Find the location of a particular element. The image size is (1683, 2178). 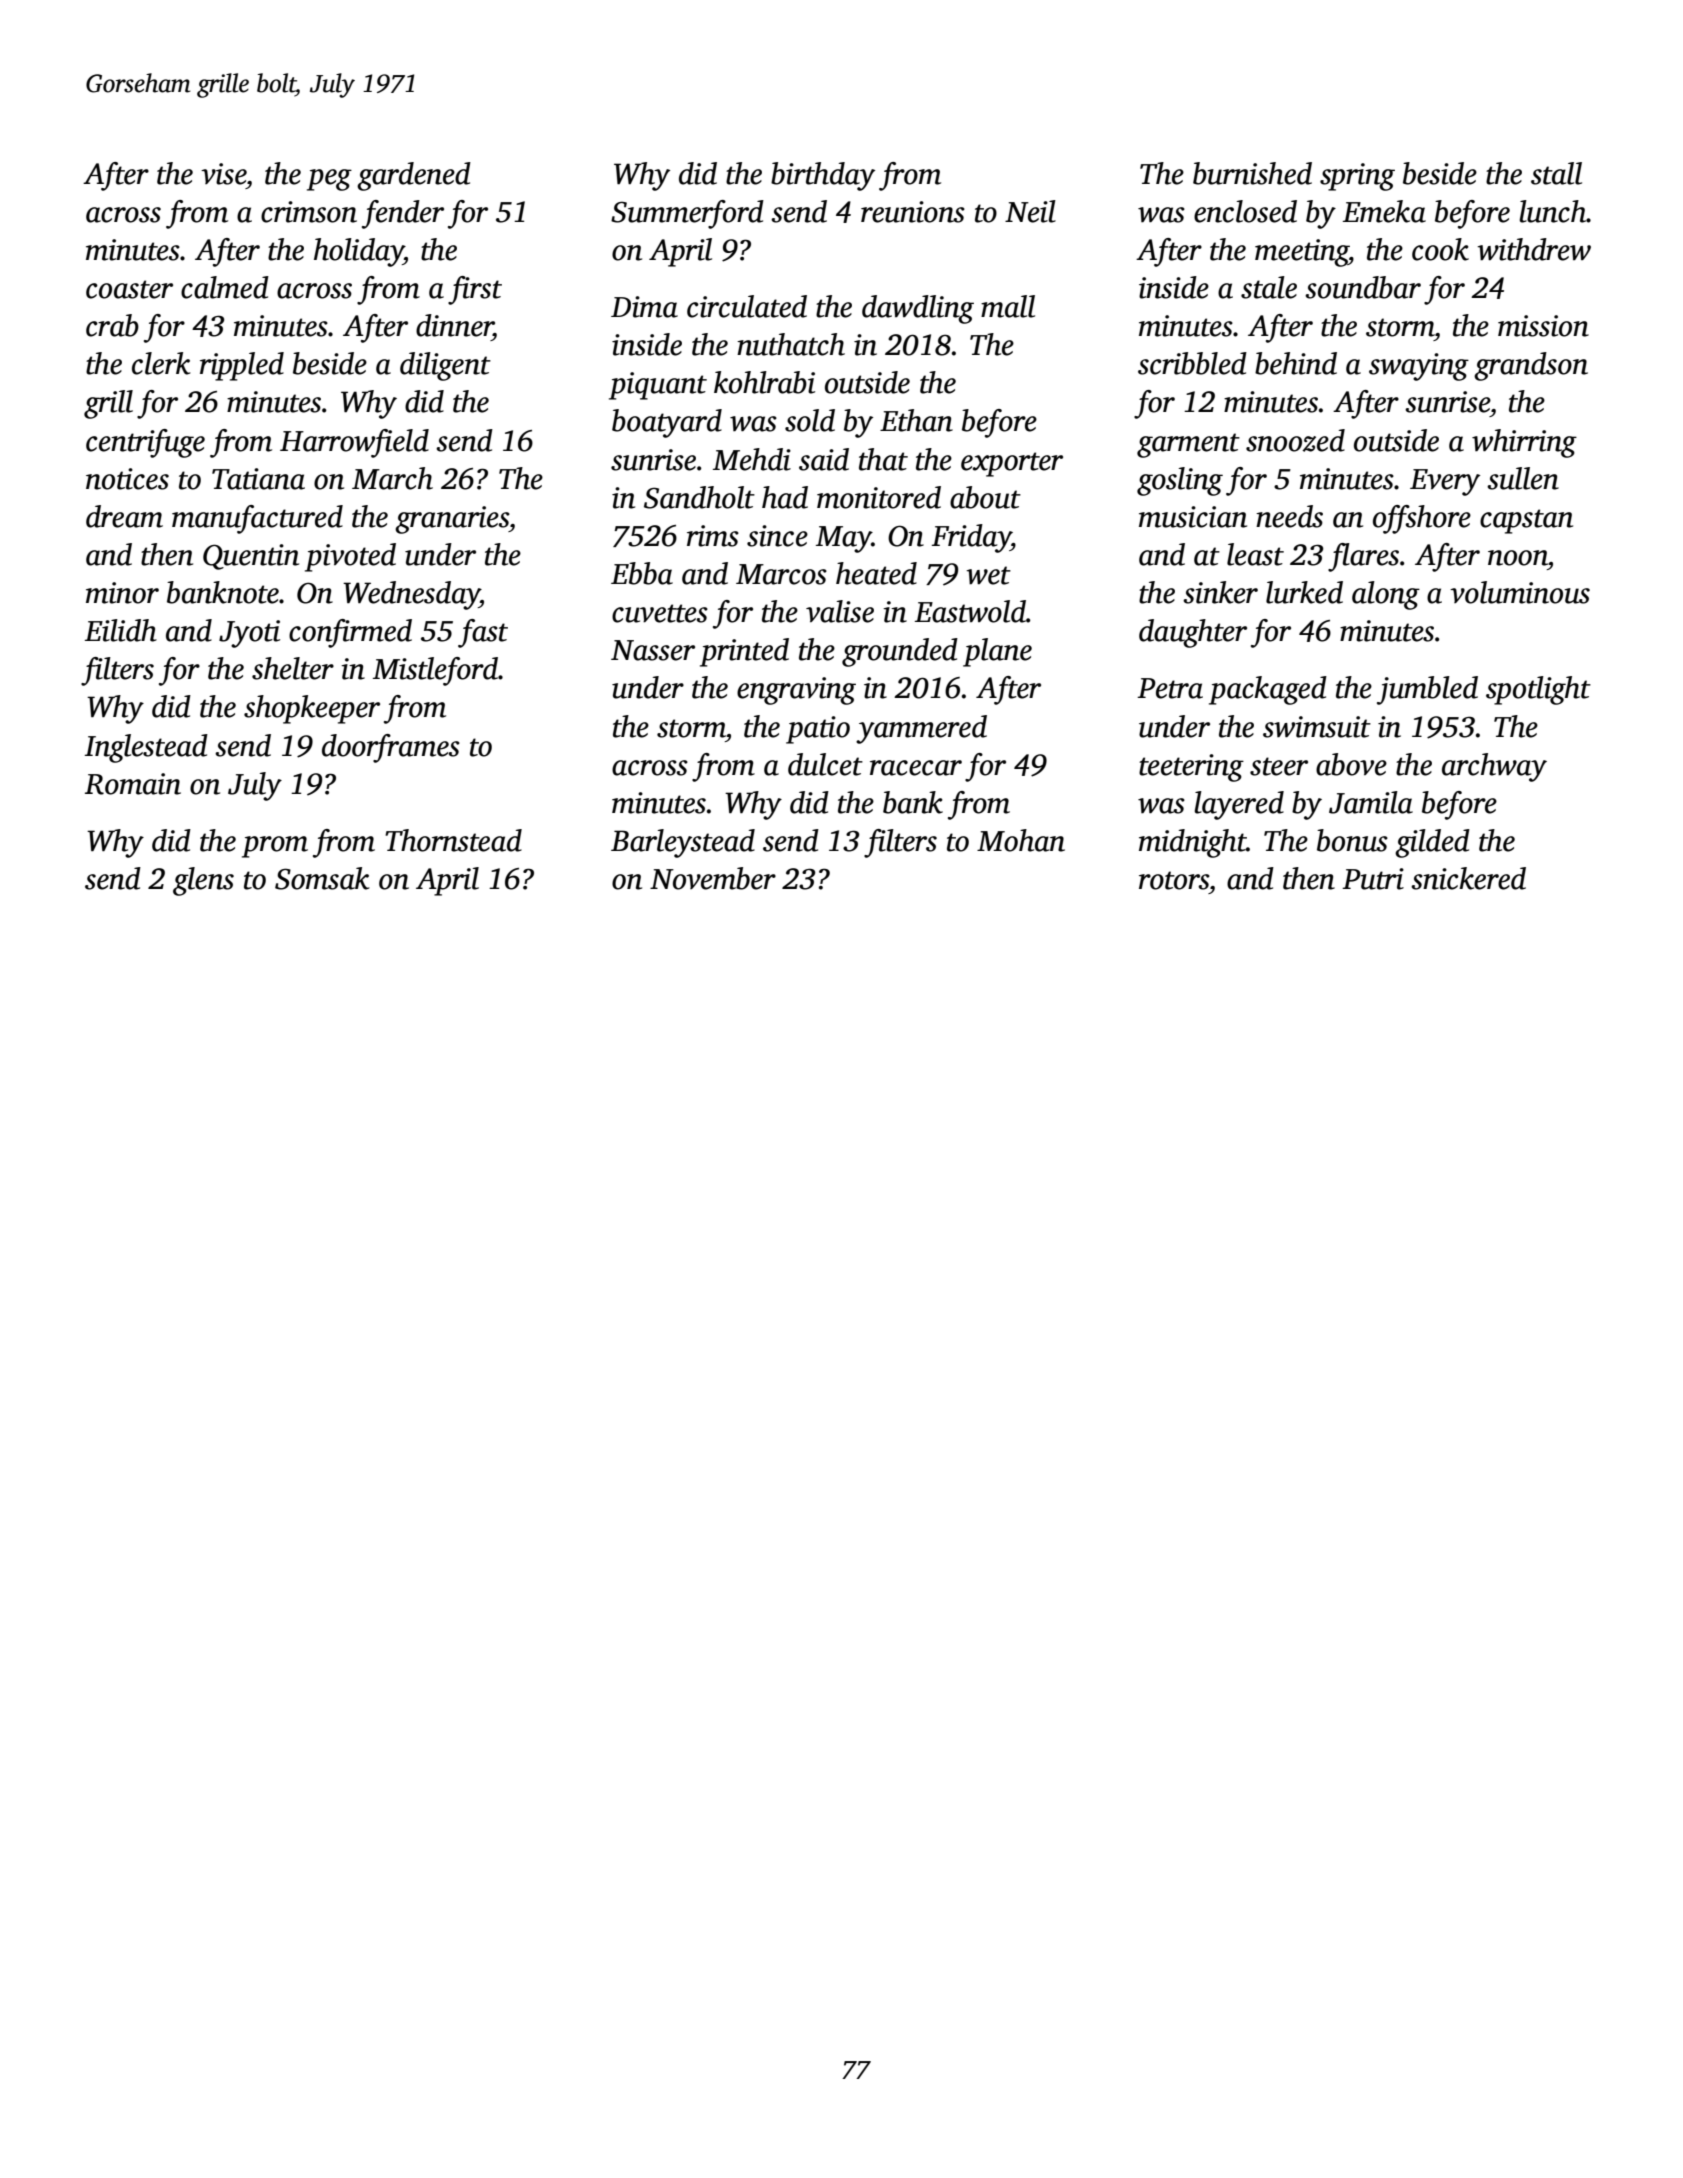

Sandholt is located at coordinates (699, 497).
